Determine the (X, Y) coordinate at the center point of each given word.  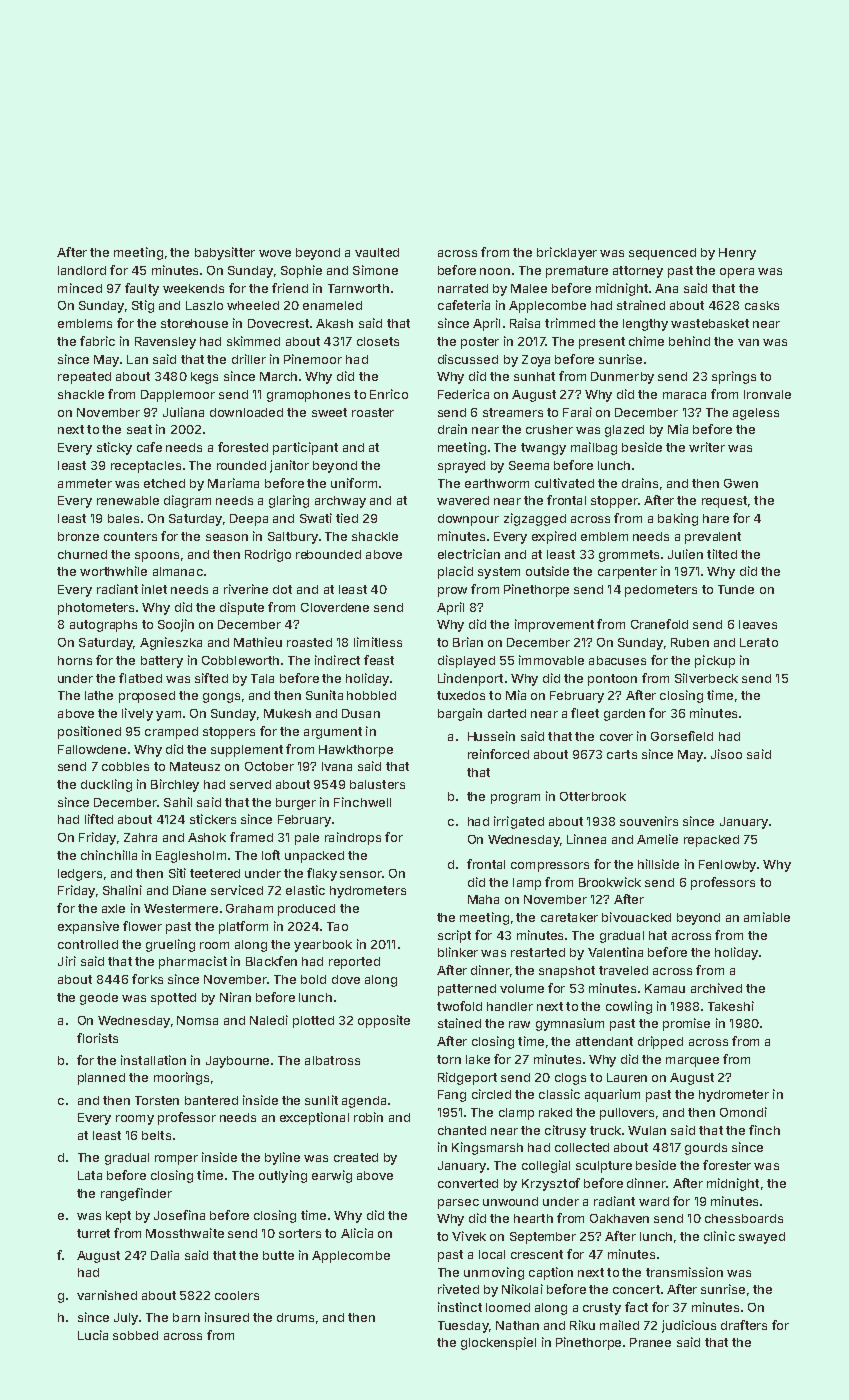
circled (491, 1094)
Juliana (183, 412)
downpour (468, 520)
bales (123, 518)
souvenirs (649, 821)
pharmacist (193, 962)
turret (93, 1233)
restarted (538, 952)
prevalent (713, 538)
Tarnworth (358, 288)
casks (762, 305)
